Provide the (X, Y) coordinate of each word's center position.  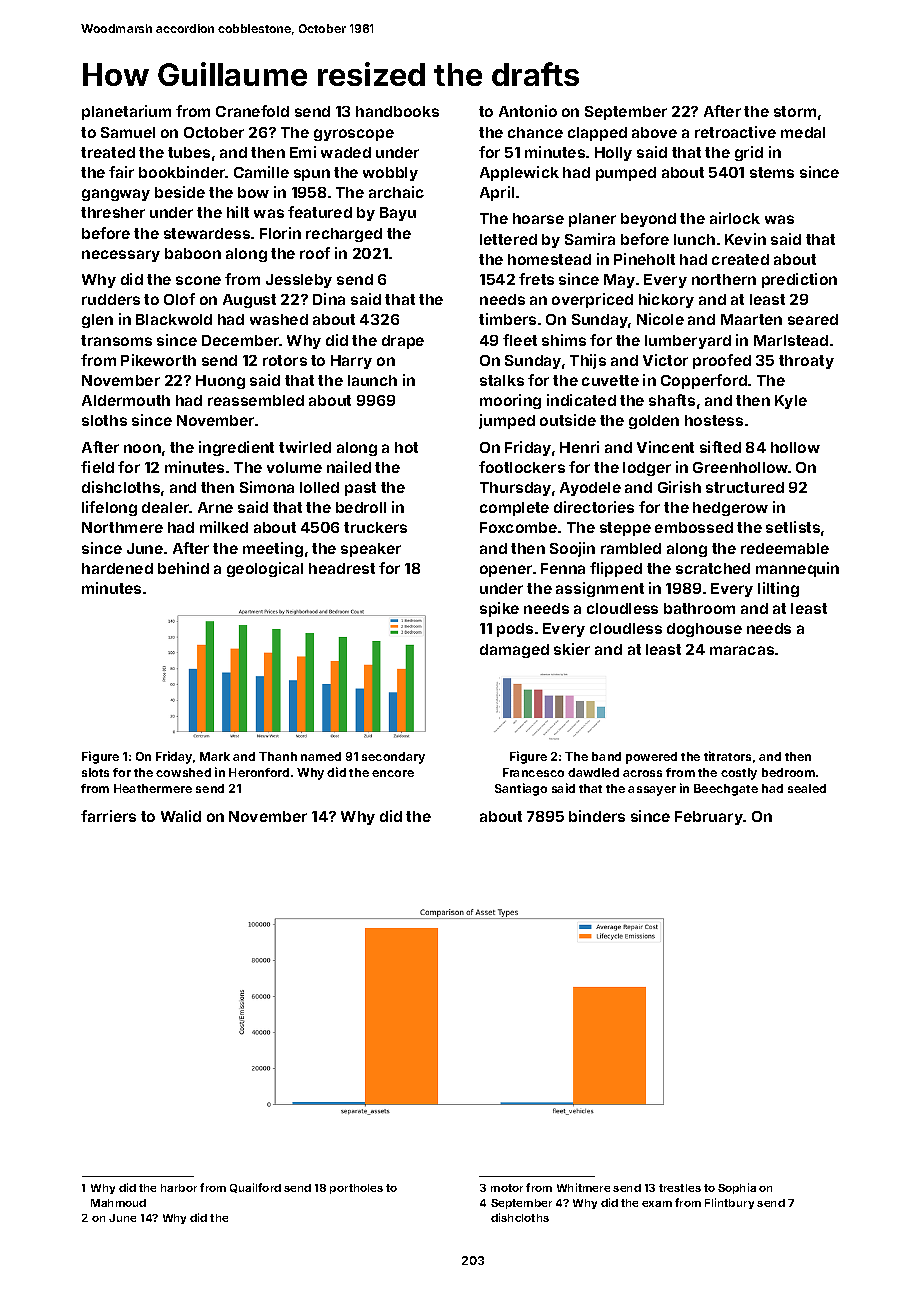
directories (594, 507)
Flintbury (729, 1203)
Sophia (737, 1188)
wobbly (390, 174)
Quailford (255, 1188)
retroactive (735, 132)
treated (108, 152)
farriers (108, 816)
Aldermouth (126, 400)
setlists (793, 527)
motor (507, 1188)
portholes (356, 1189)
